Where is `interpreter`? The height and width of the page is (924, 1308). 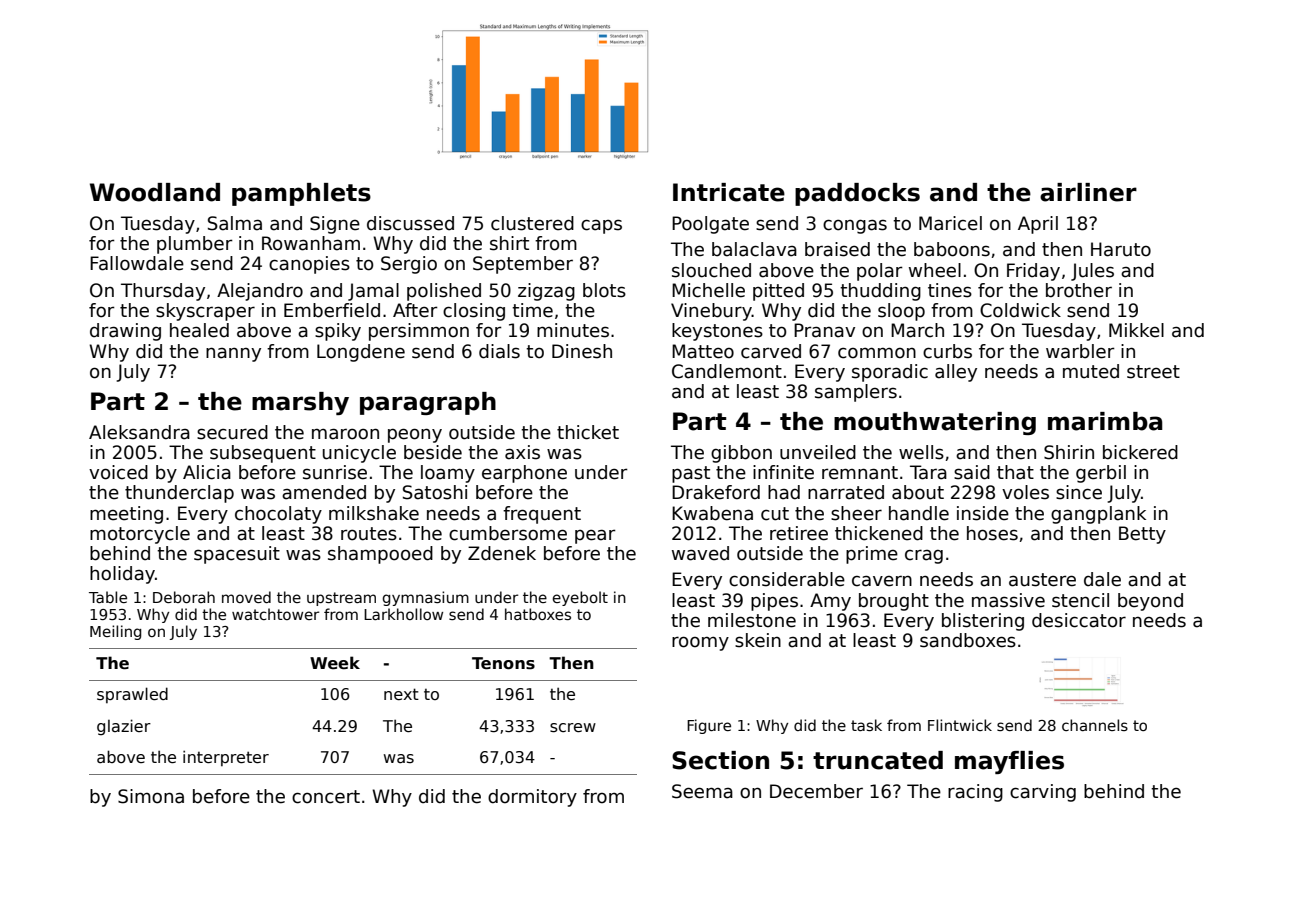 interpreter is located at coordinates (226, 758).
